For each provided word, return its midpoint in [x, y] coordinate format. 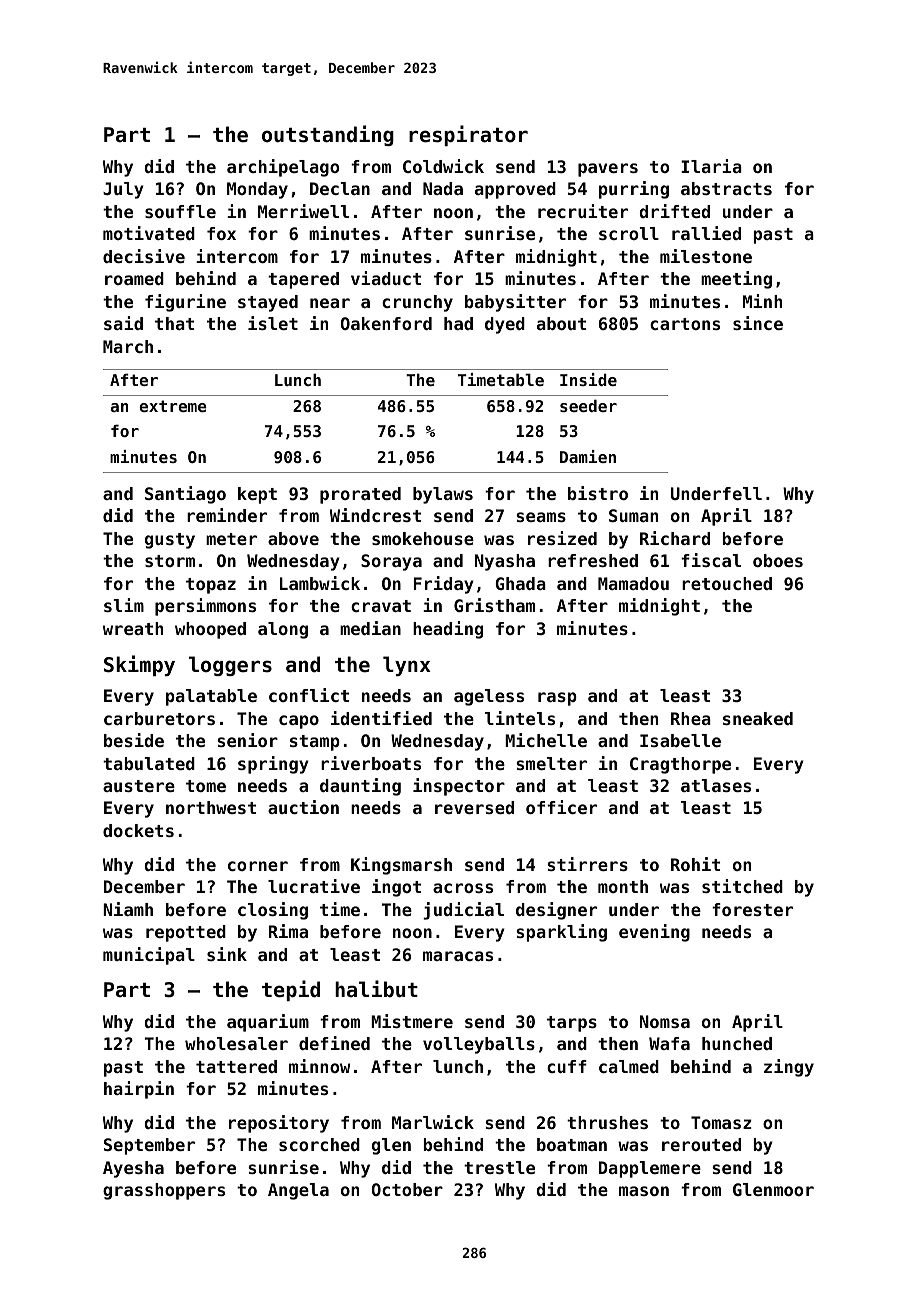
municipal [149, 956]
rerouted [701, 1144]
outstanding [328, 135]
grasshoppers [164, 1191]
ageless [489, 697]
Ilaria [711, 166]
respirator [468, 135]
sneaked [758, 718]
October [407, 1189]
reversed [474, 807]
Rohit [695, 864]
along [283, 630]
